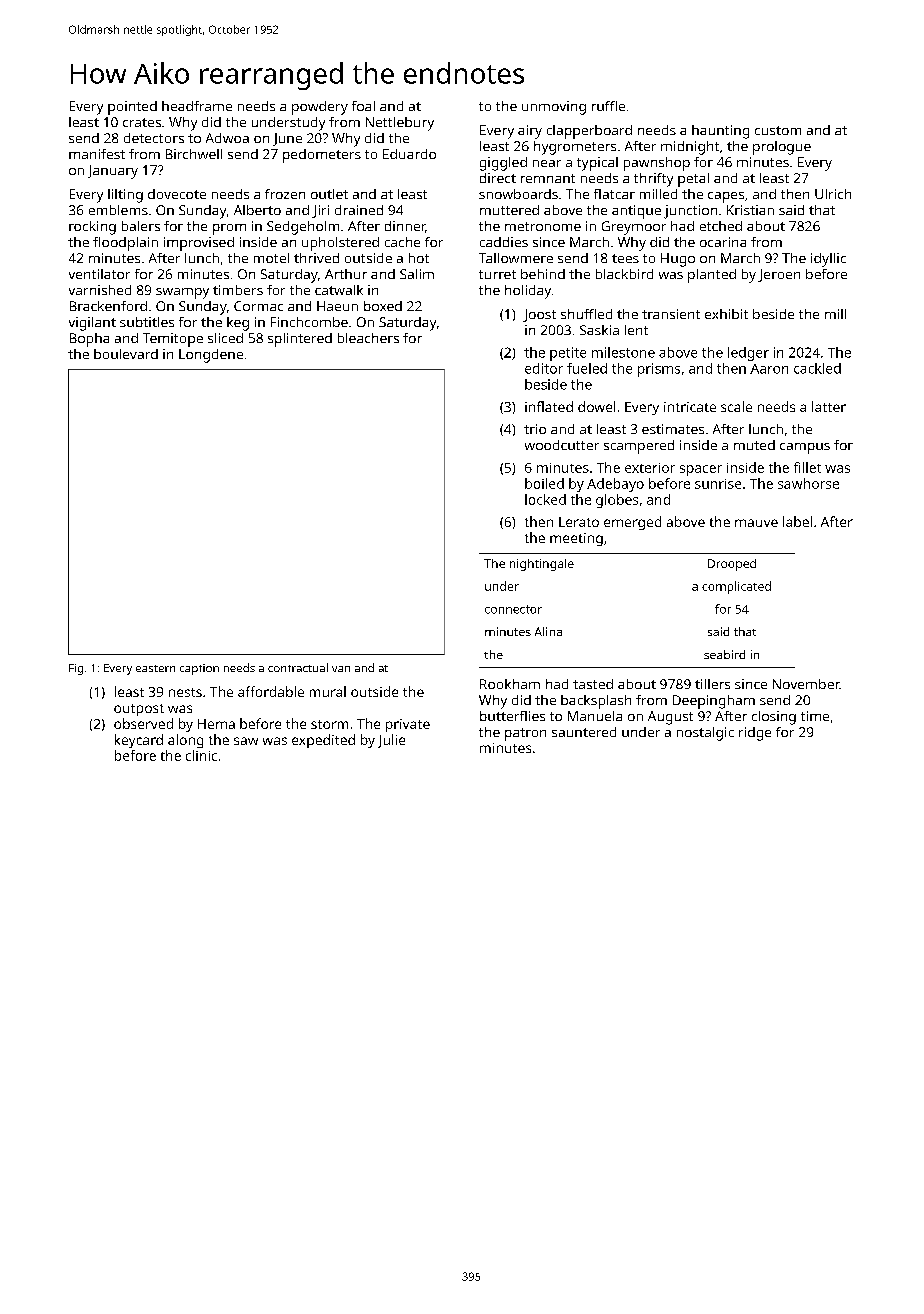 This image has width=924, height=1314. Describe the element at coordinates (197, 106) in the image. I see `headframe` at that location.
